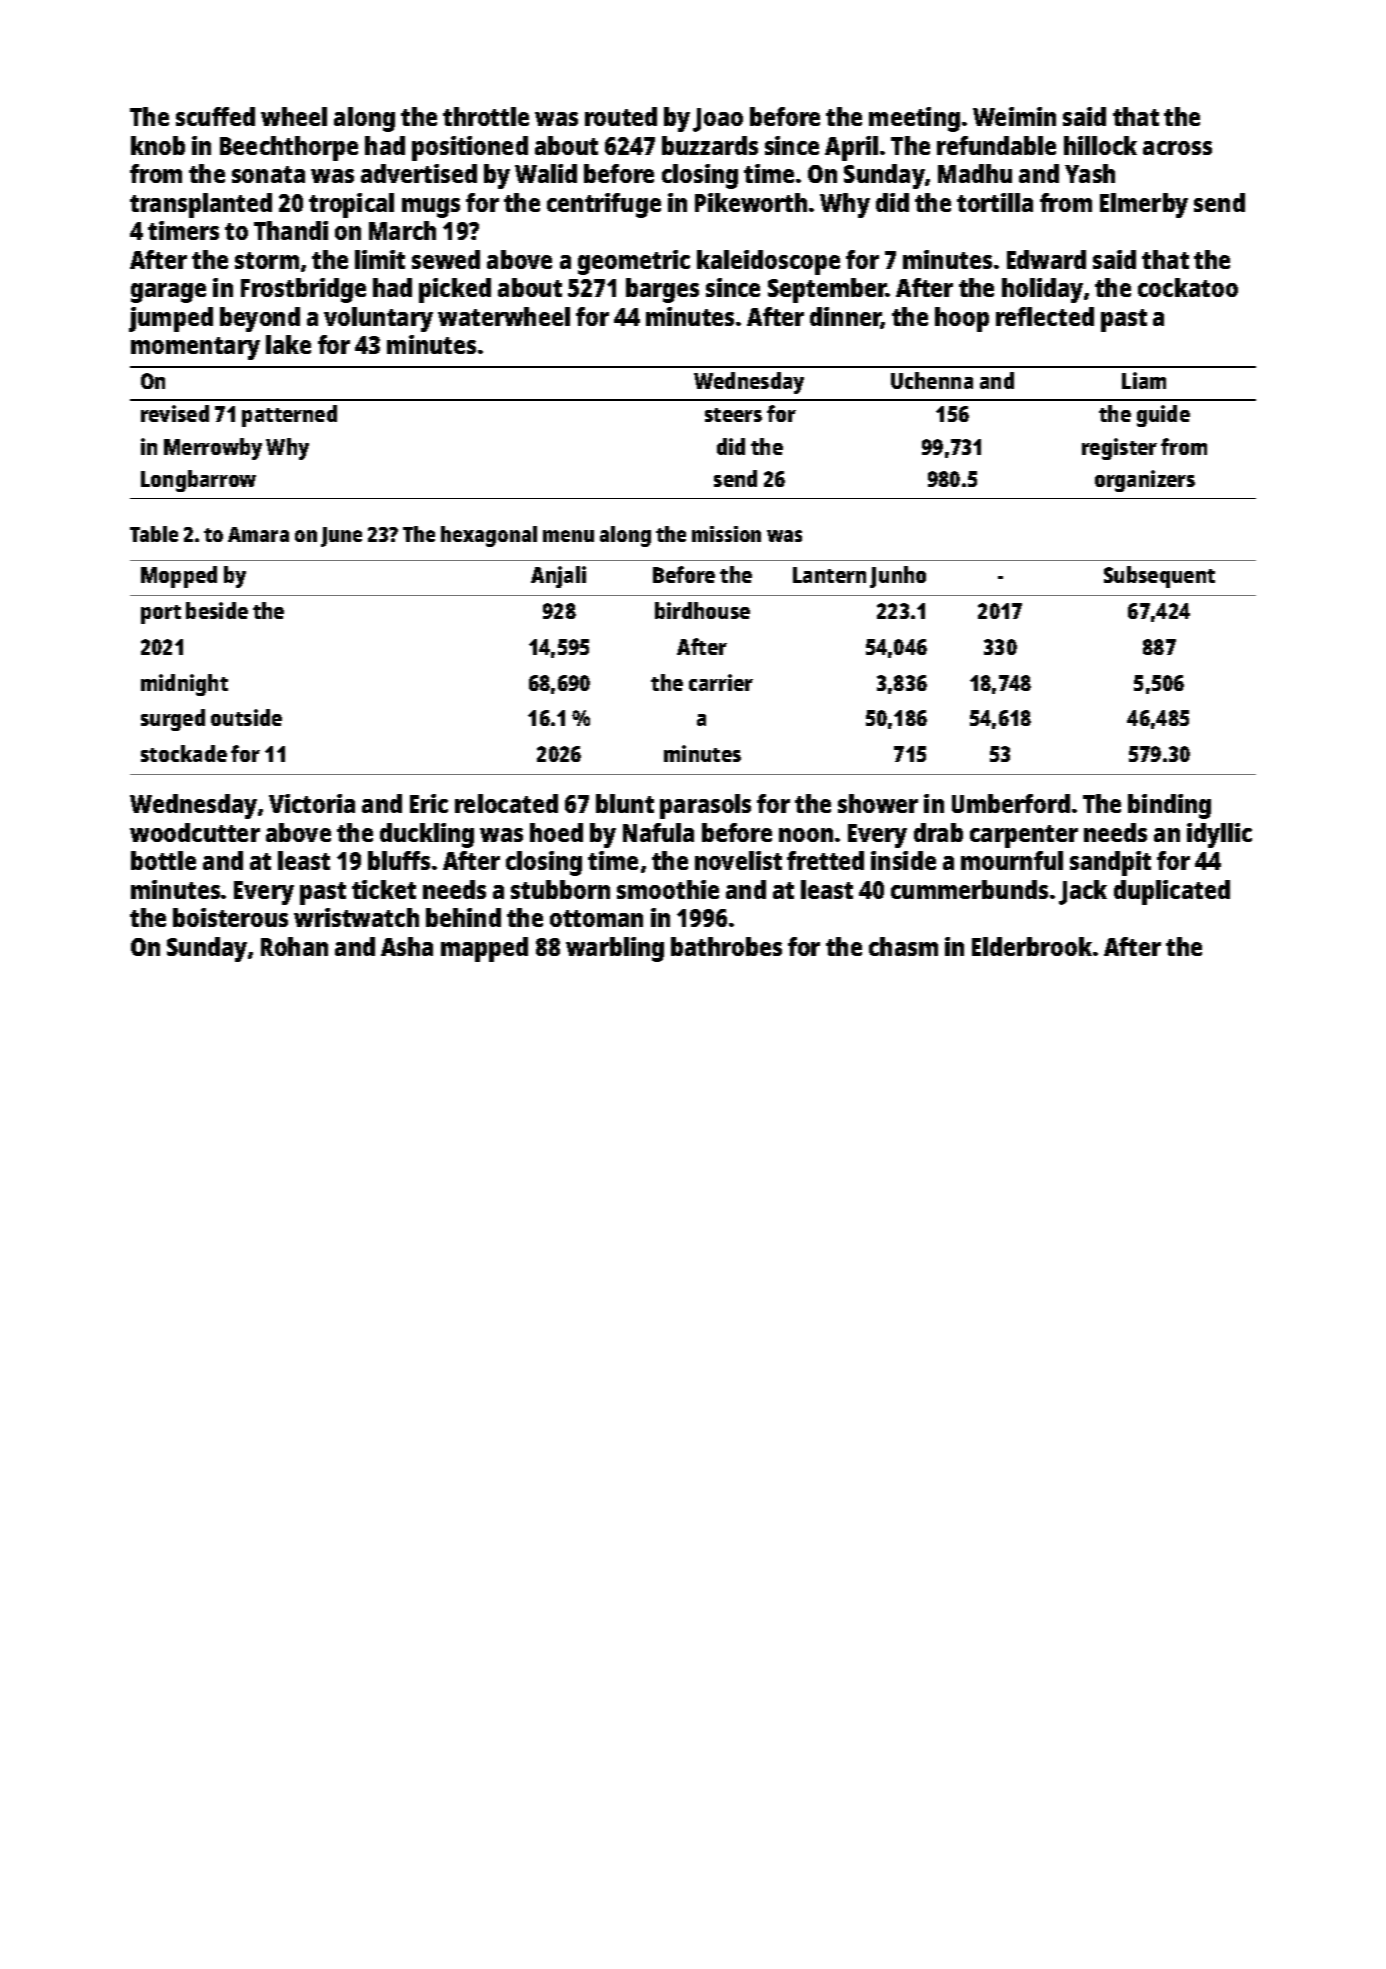 This screenshot has height=1969, width=1386. Describe the element at coordinates (726, 946) in the screenshot. I see `bathrobes` at that location.
